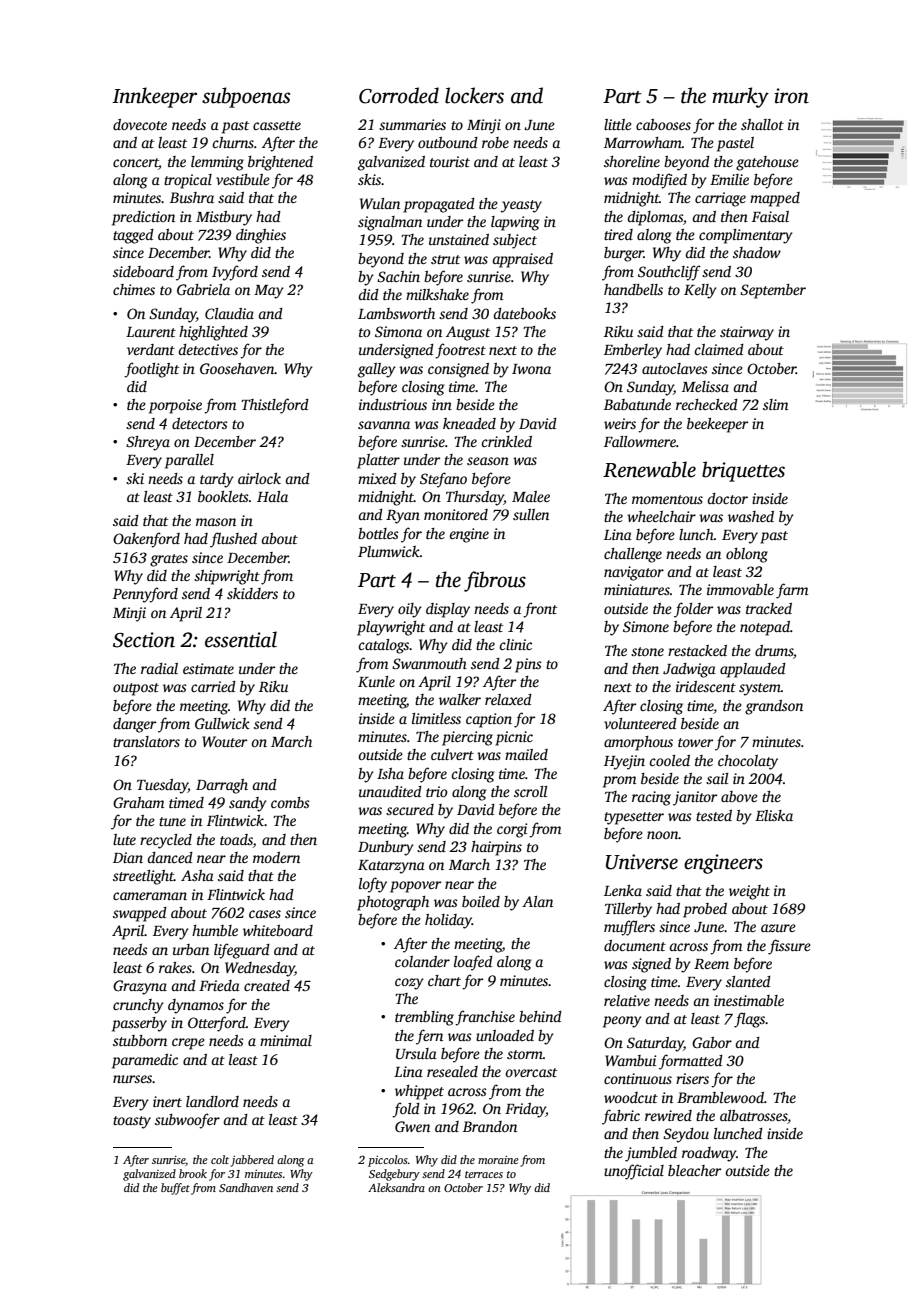 Image resolution: width=924 pixels, height=1308 pixels. I want to click on brook, so click(193, 1173).
